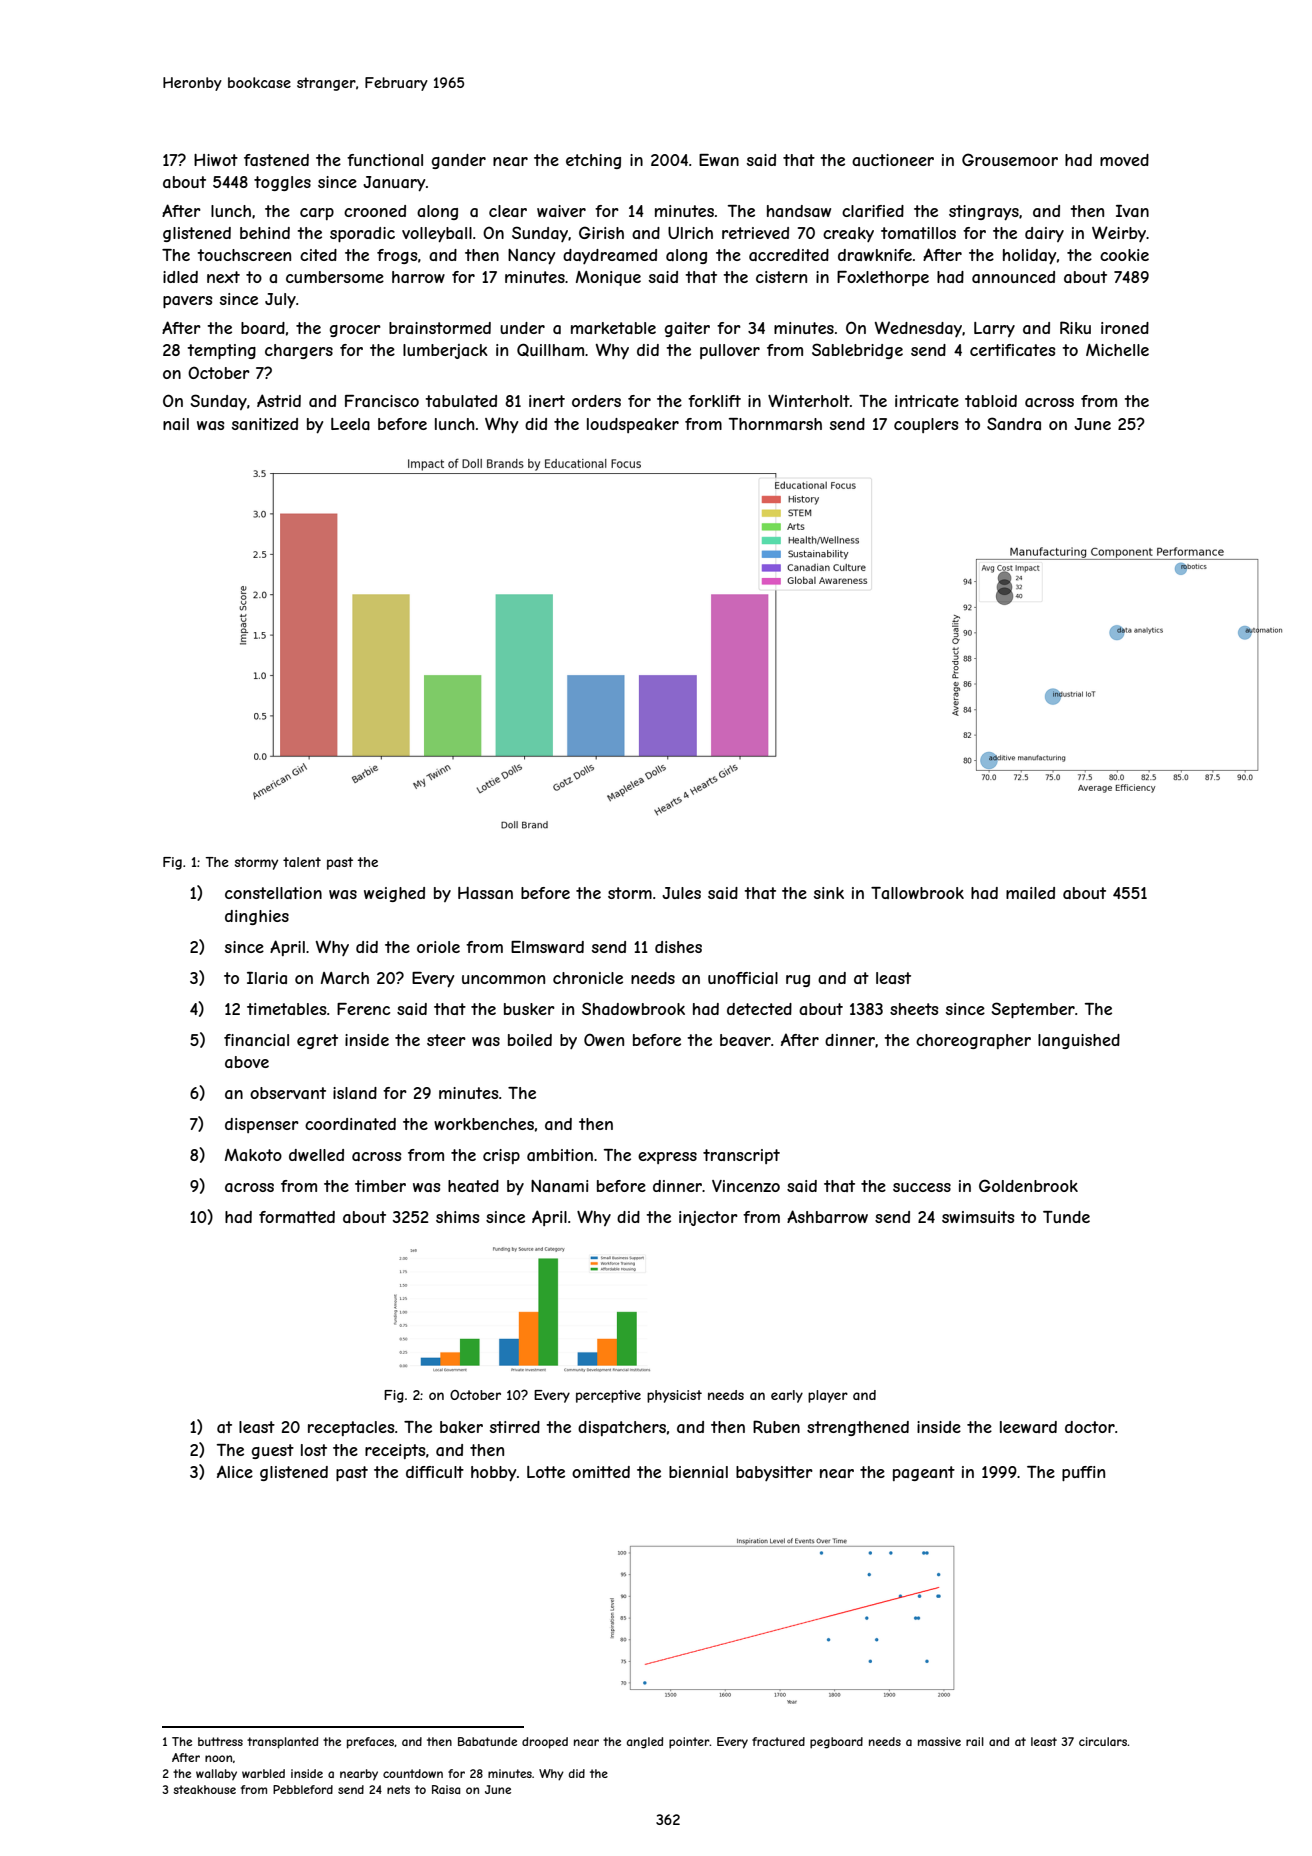 The height and width of the screenshot is (1856, 1312). Describe the element at coordinates (247, 1062) in the screenshot. I see `above` at that location.
